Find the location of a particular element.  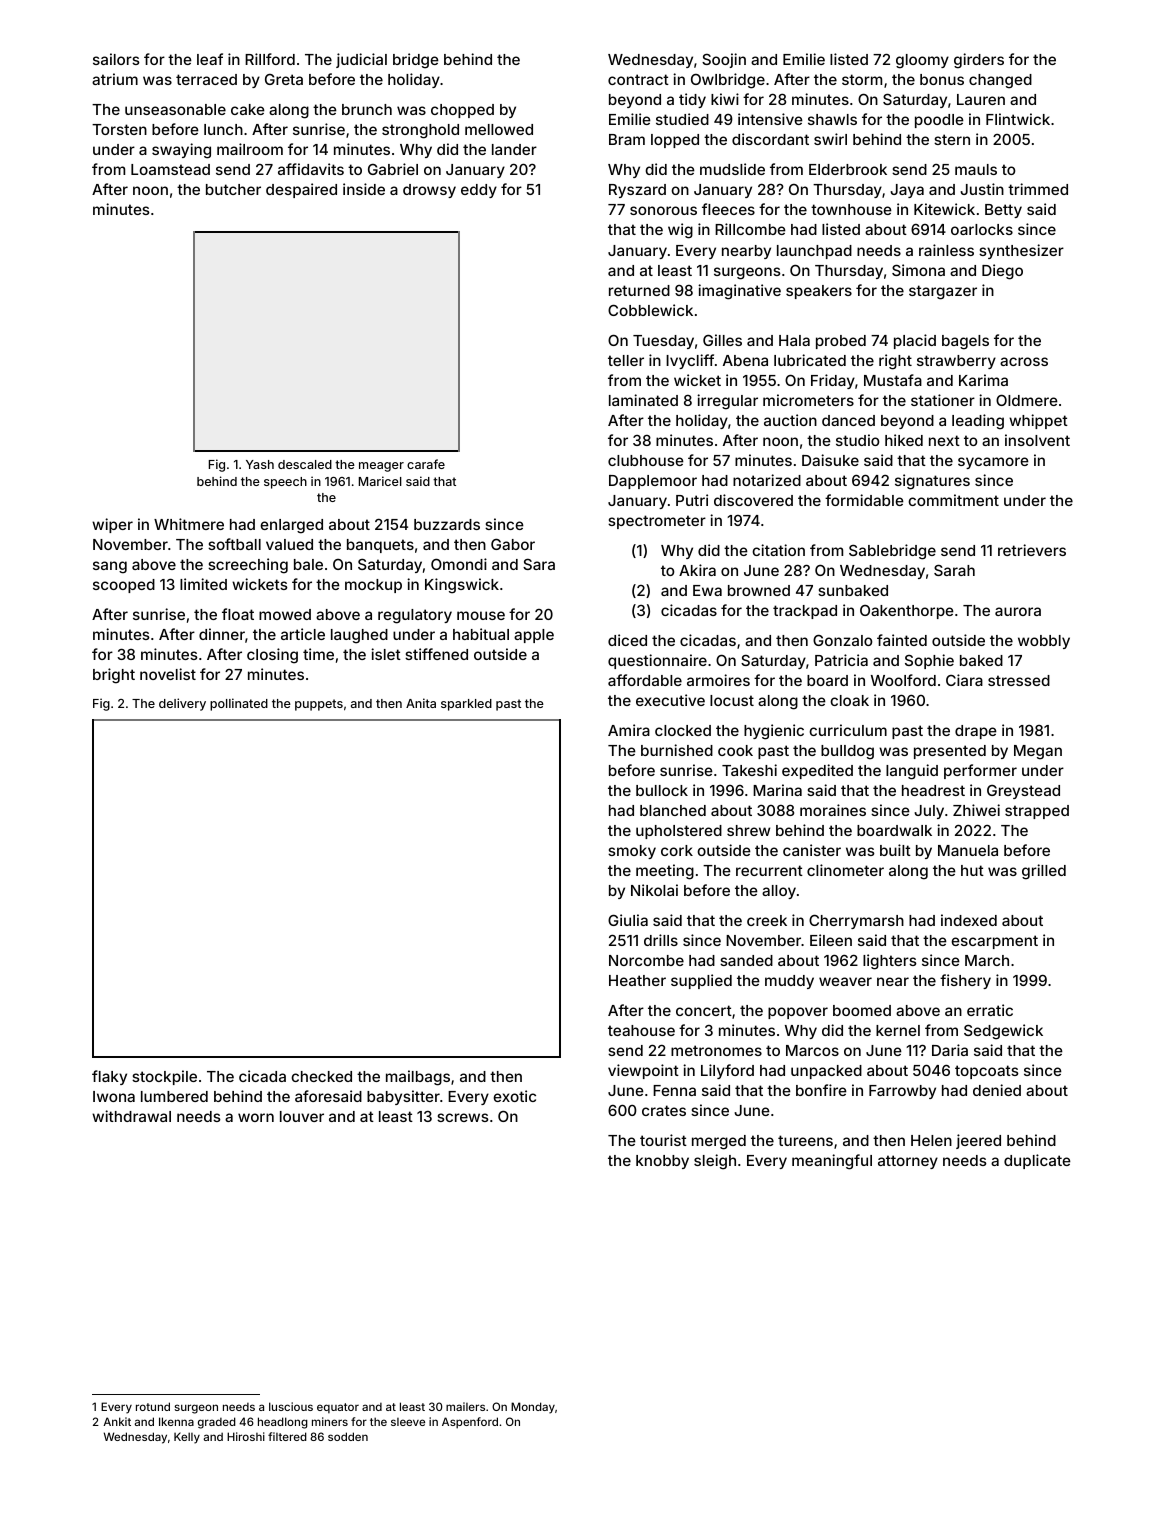

Soojin is located at coordinates (724, 60).
